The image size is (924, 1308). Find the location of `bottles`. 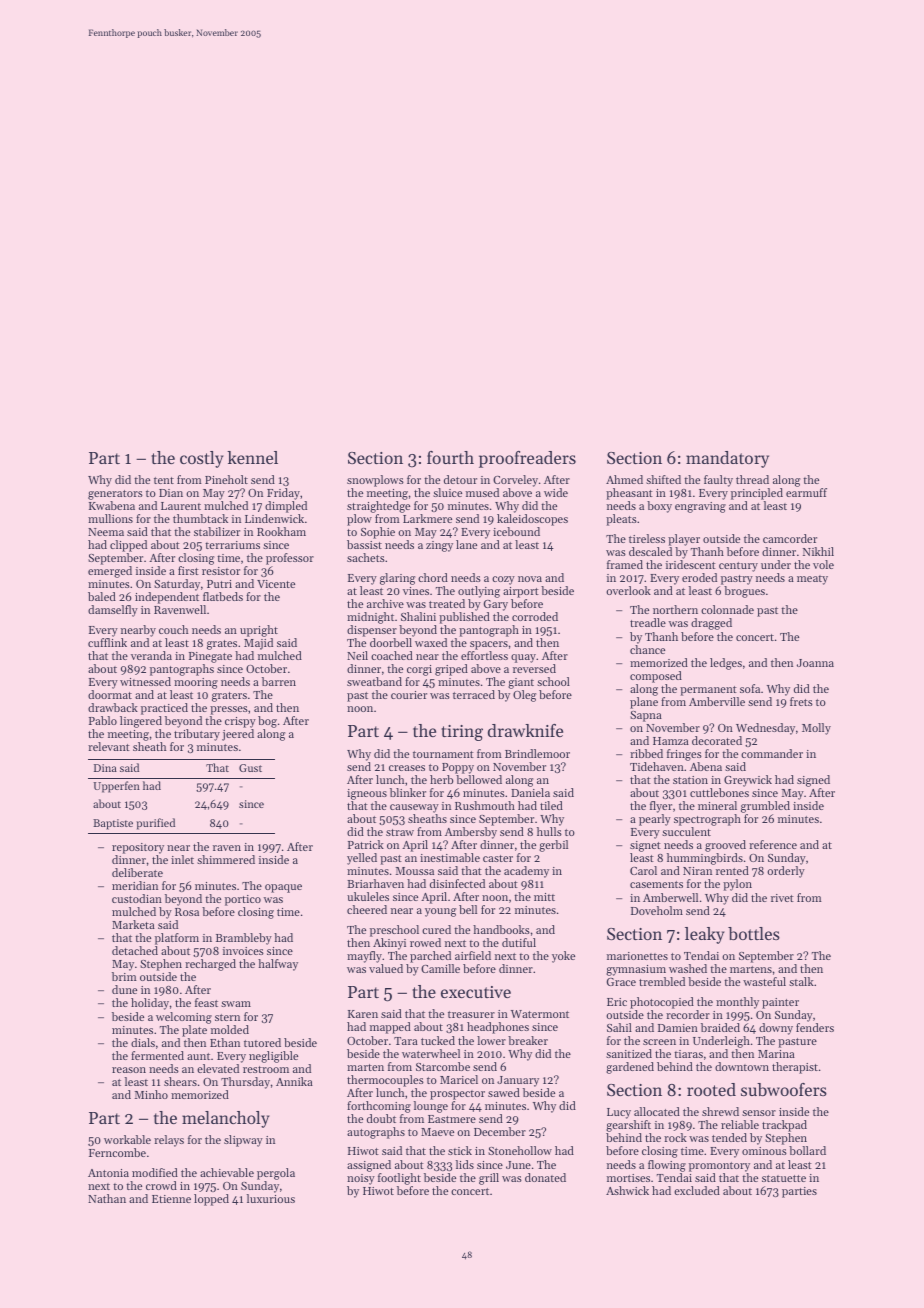

bottles is located at coordinates (754, 933).
